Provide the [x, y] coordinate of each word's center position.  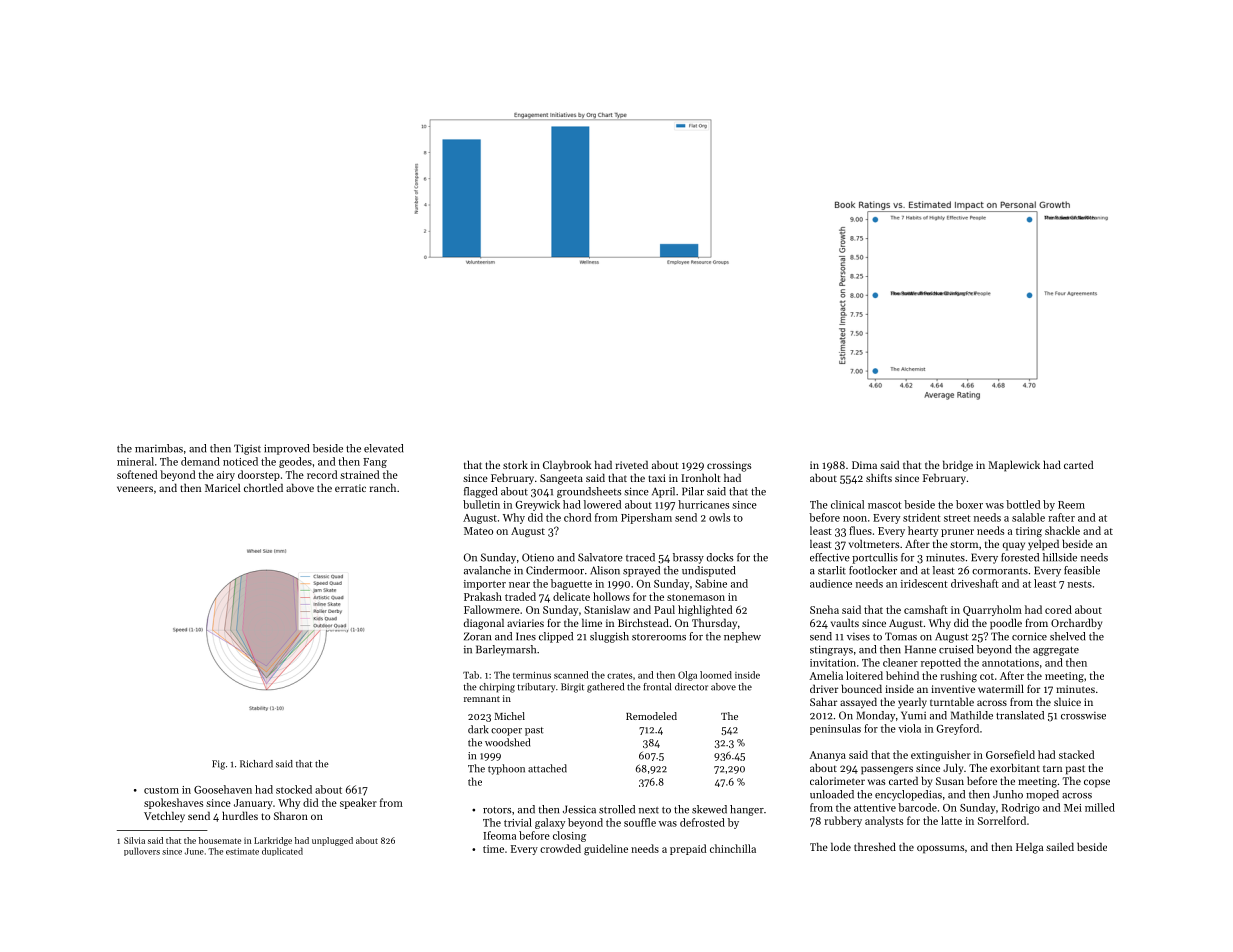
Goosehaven [223, 789]
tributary [537, 687]
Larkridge [273, 841]
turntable [952, 701]
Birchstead [643, 622]
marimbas [159, 448]
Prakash [483, 596]
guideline [606, 850]
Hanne [920, 649]
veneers [135, 489]
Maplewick [1014, 466]
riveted [632, 464]
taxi [657, 478]
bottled [1023, 504]
